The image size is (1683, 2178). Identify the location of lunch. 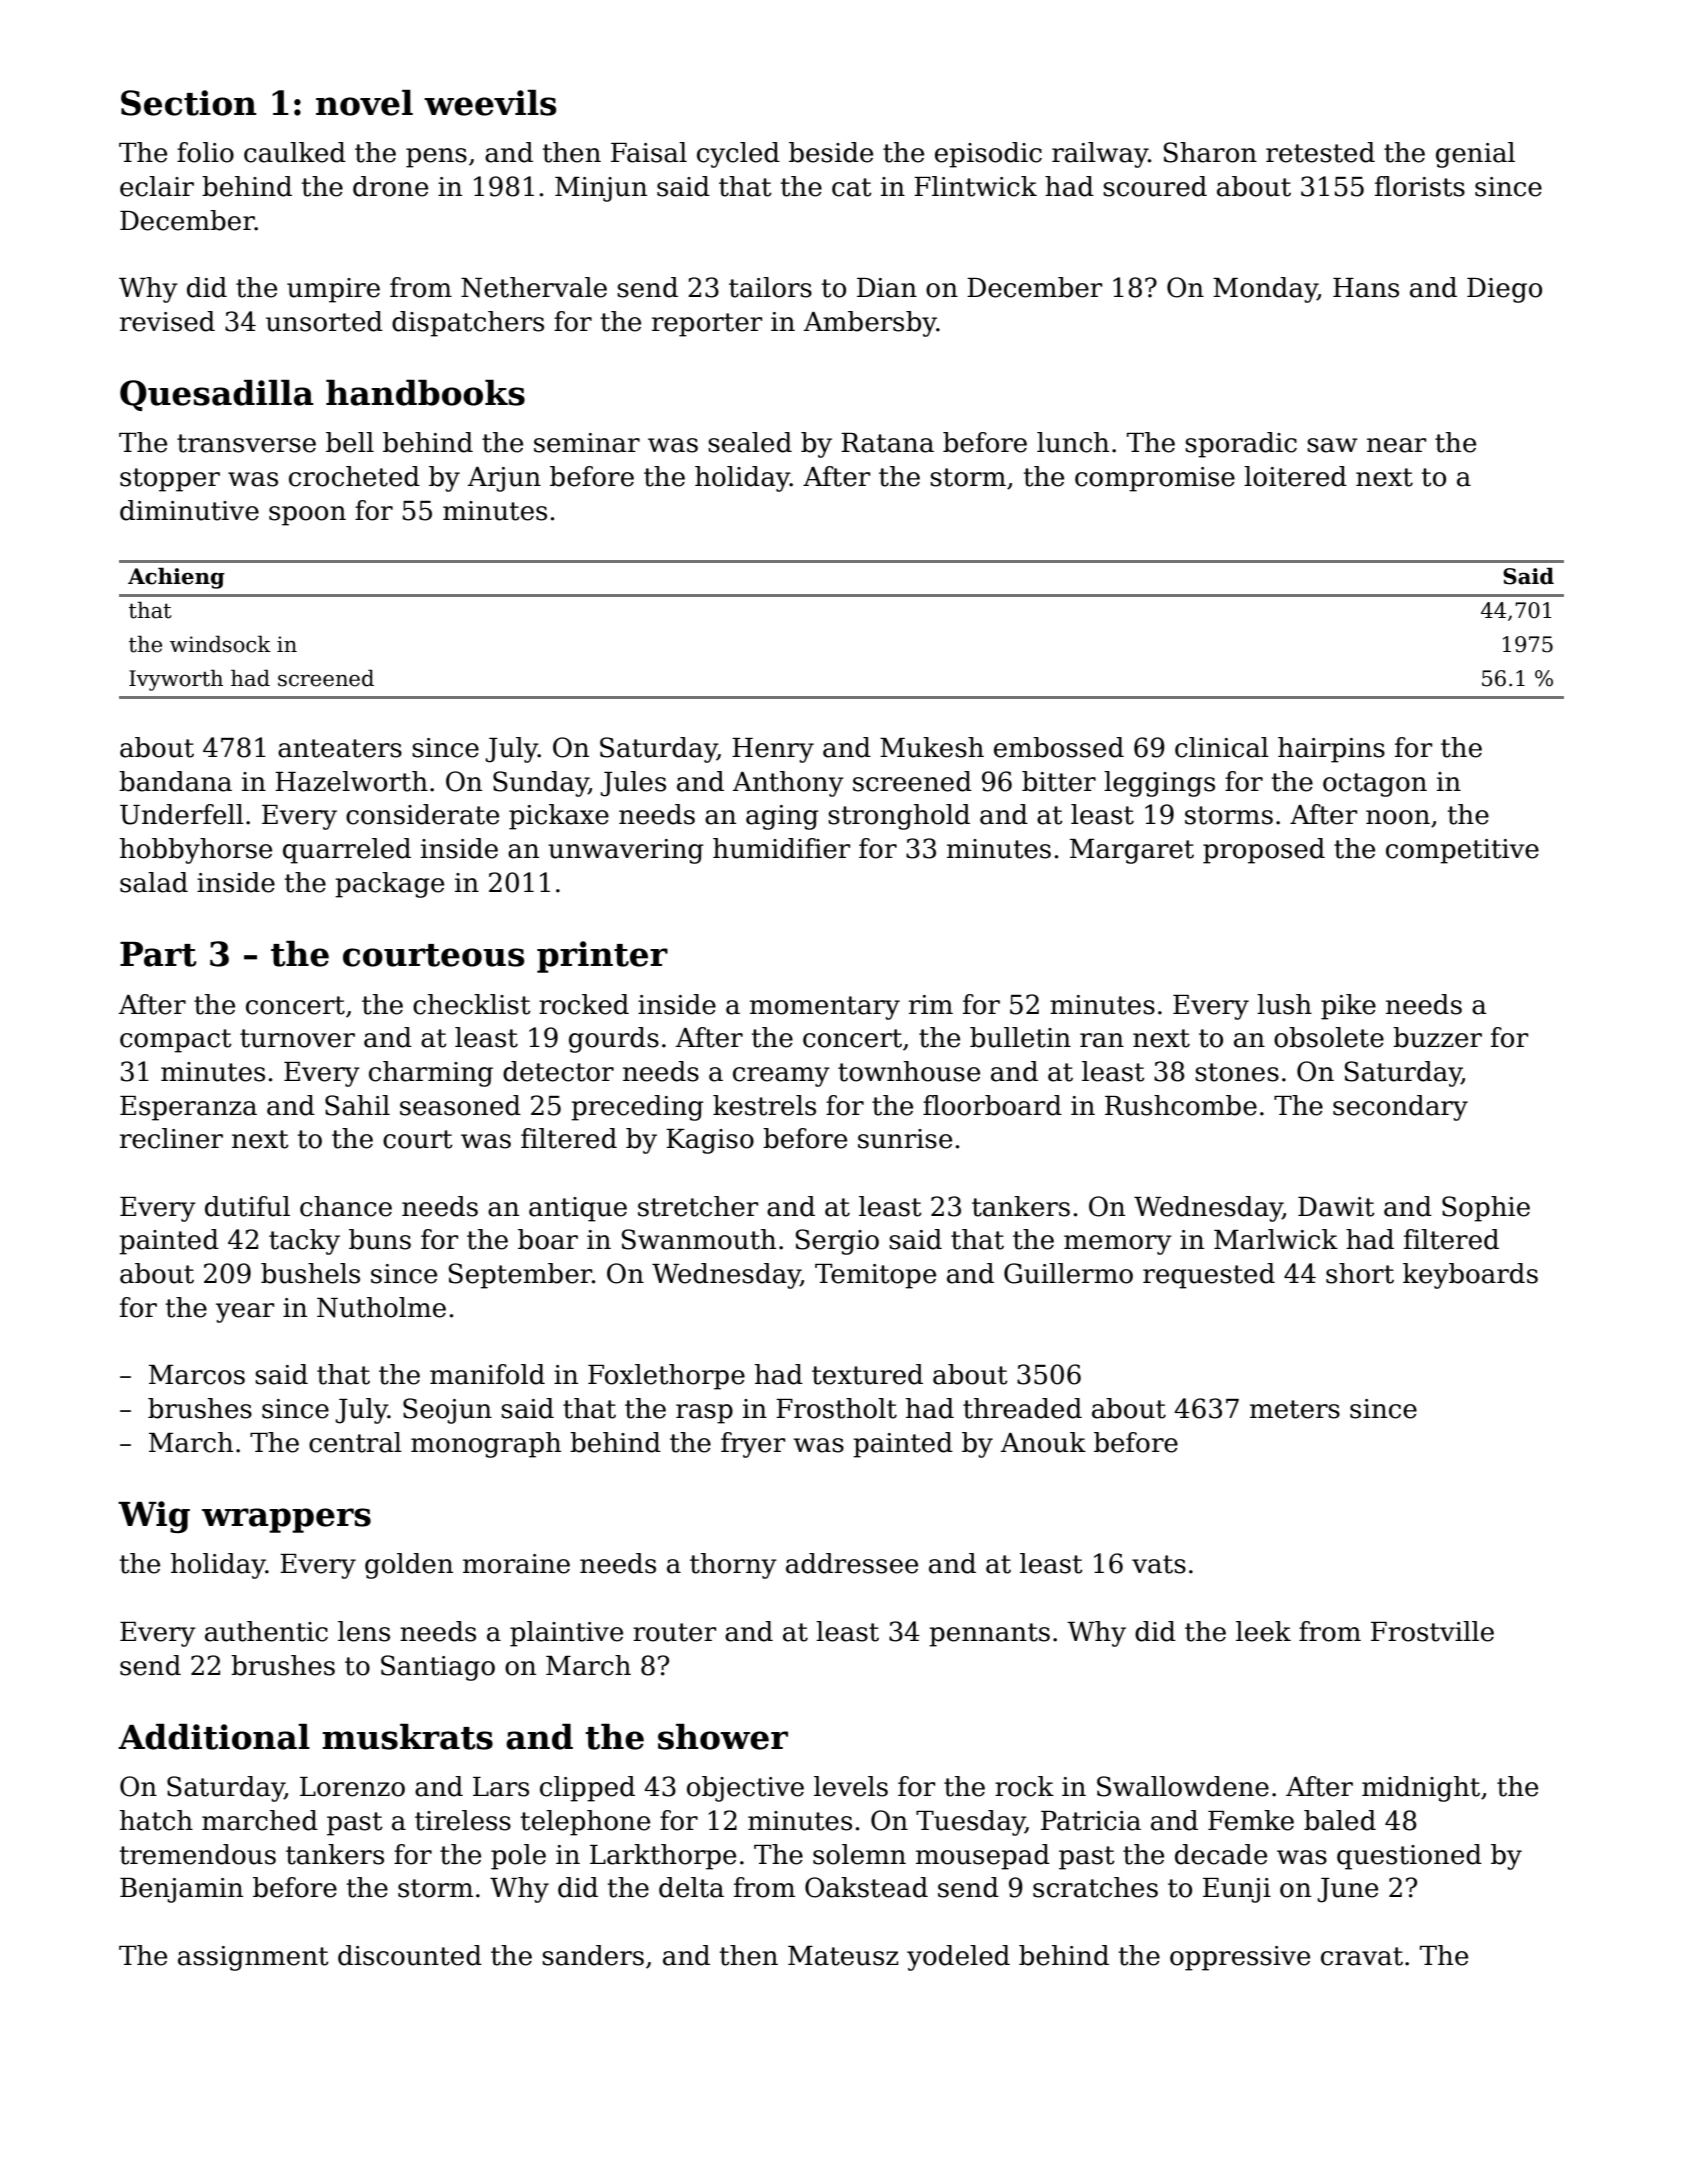
(1073, 442).
